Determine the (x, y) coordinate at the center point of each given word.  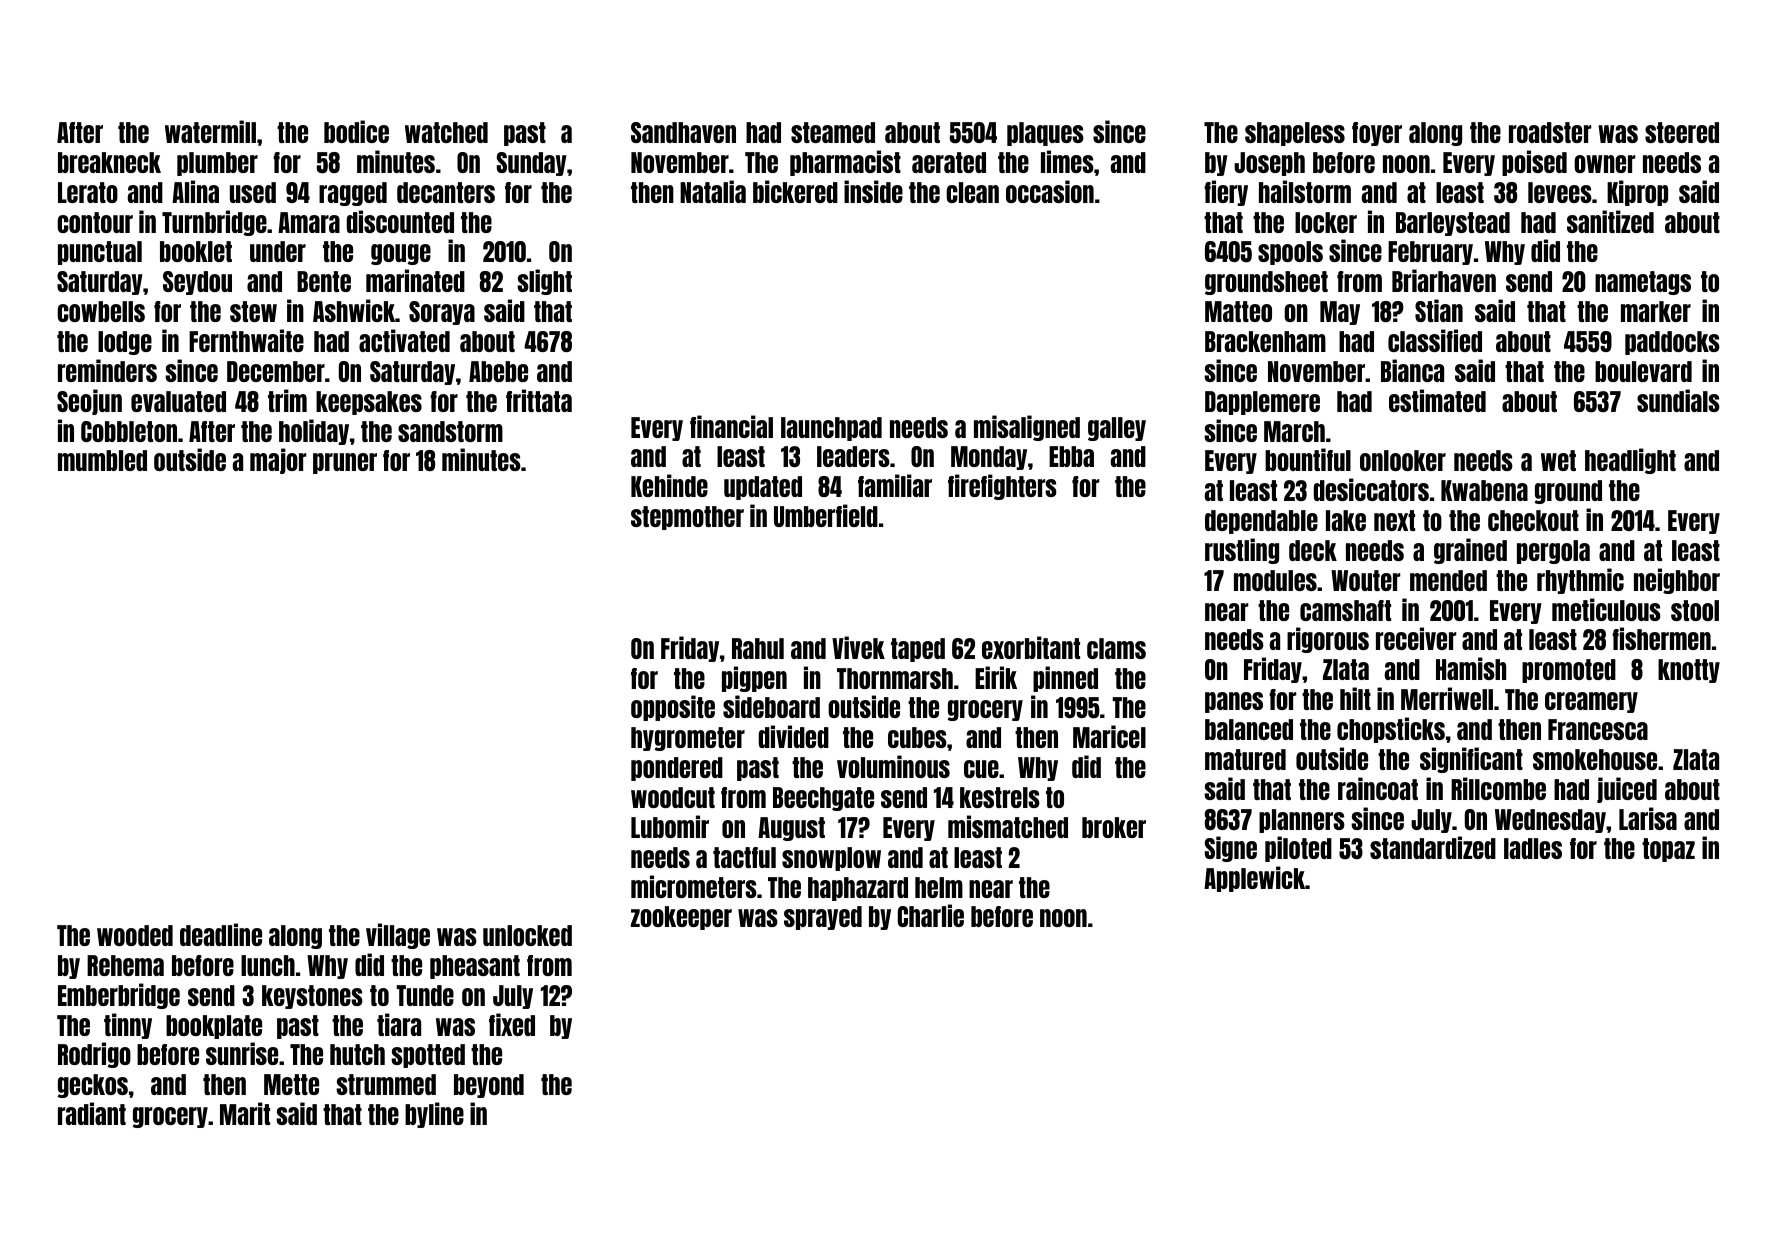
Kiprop (1637, 193)
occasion (1050, 191)
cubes (917, 737)
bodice (356, 131)
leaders (853, 456)
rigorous (1328, 640)
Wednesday (1550, 821)
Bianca (1412, 370)
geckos (93, 1086)
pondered (677, 769)
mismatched (1008, 826)
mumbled (102, 460)
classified (1435, 340)
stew (253, 311)
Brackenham (1265, 341)
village (398, 936)
